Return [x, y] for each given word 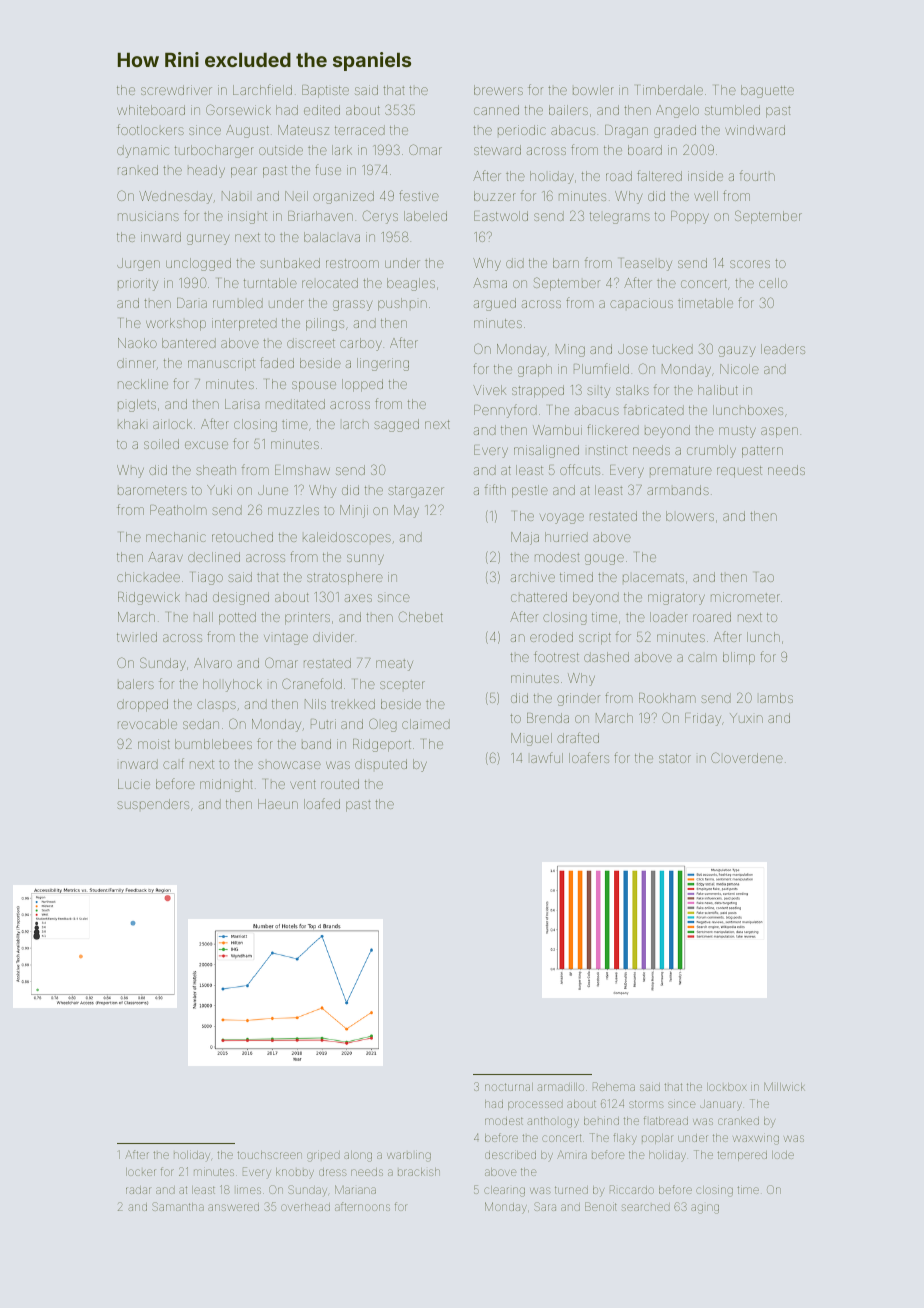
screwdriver [176, 90]
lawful [547, 757]
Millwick [784, 1086]
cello [773, 283]
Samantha [178, 1206]
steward [497, 150]
